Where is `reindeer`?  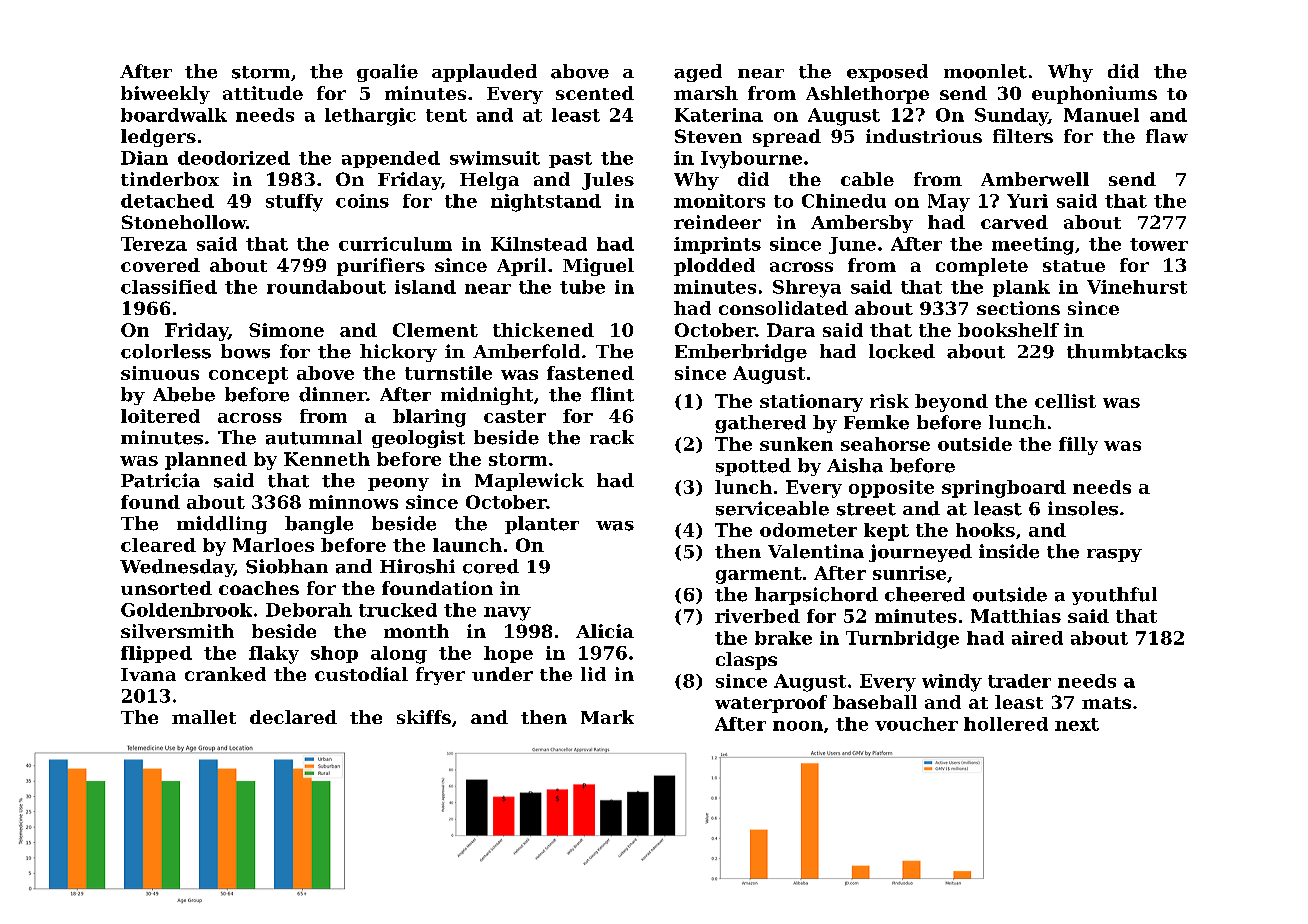
reindeer is located at coordinates (717, 222).
